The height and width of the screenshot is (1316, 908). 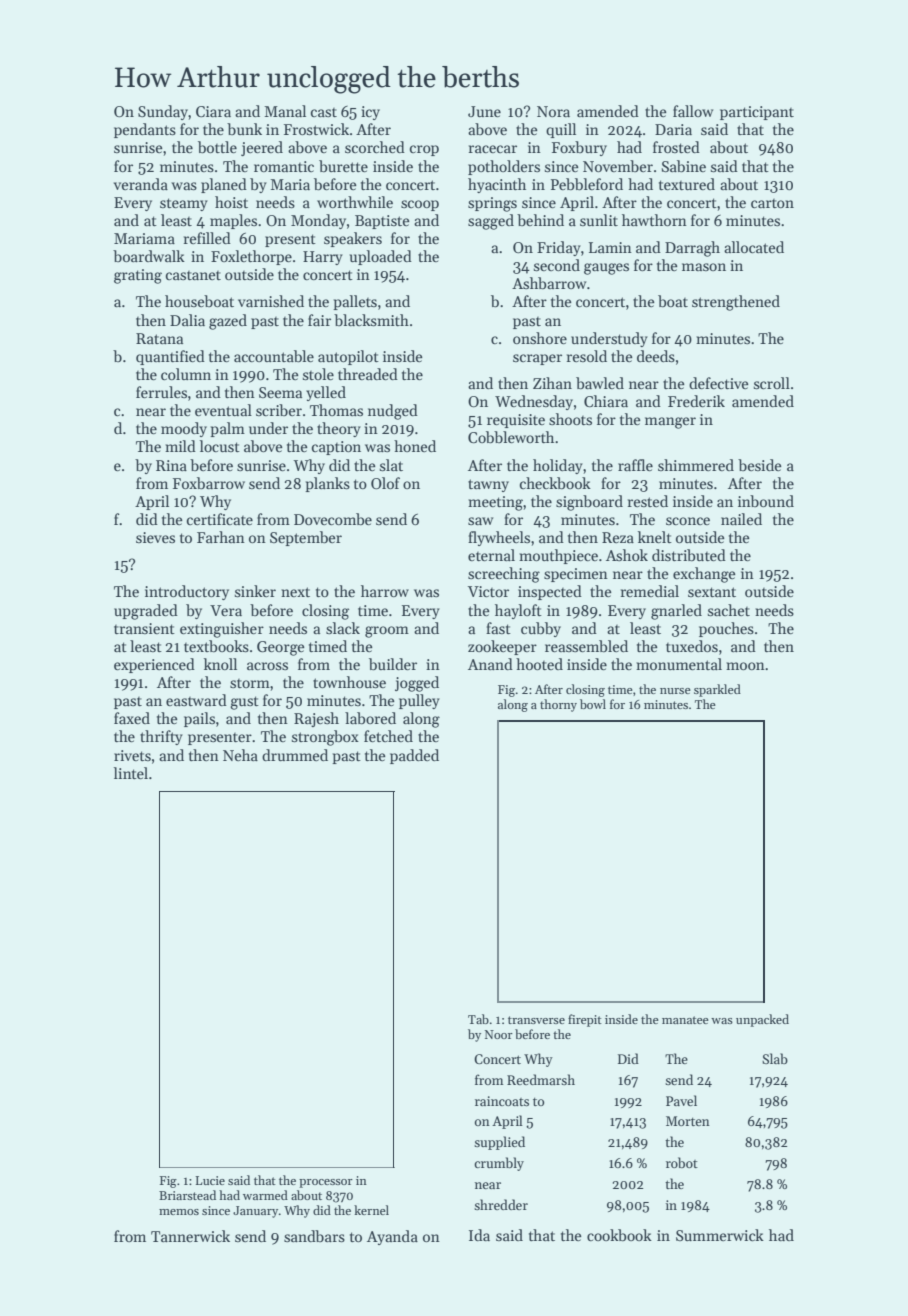 I want to click on potholders, so click(x=504, y=167).
